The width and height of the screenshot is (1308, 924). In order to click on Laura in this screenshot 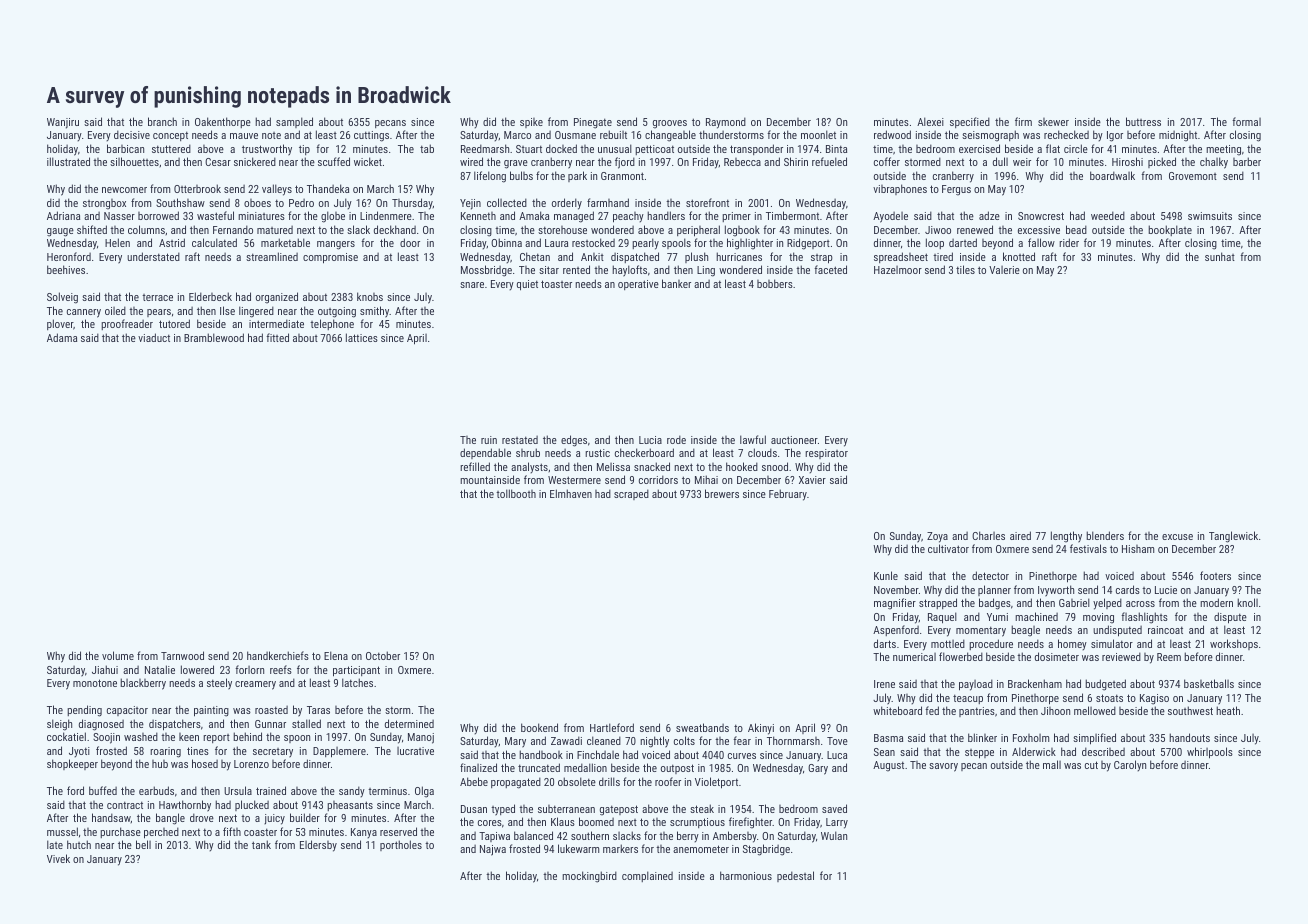, I will do `click(556, 243)`.
